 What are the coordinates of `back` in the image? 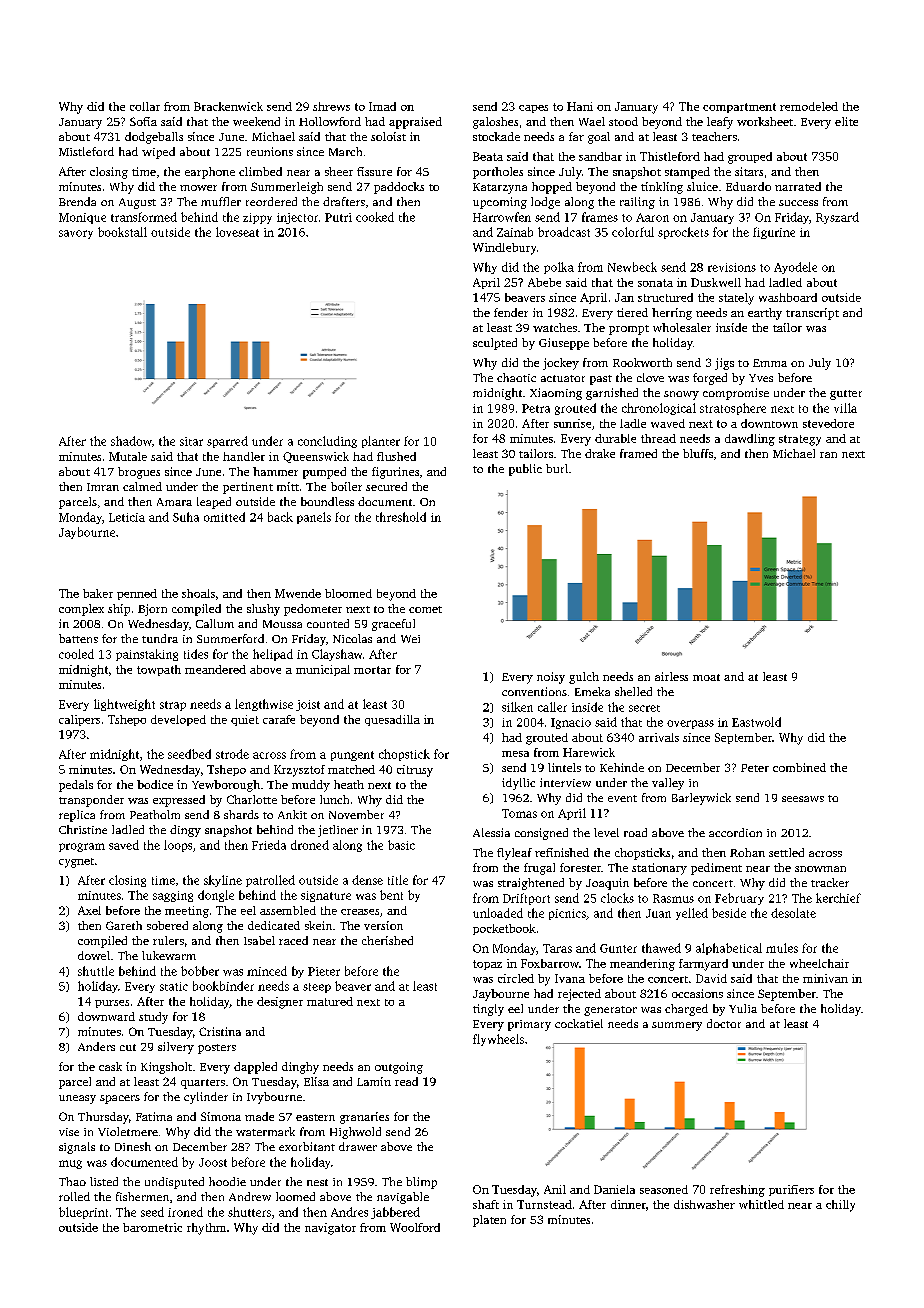 It's located at (280, 517).
